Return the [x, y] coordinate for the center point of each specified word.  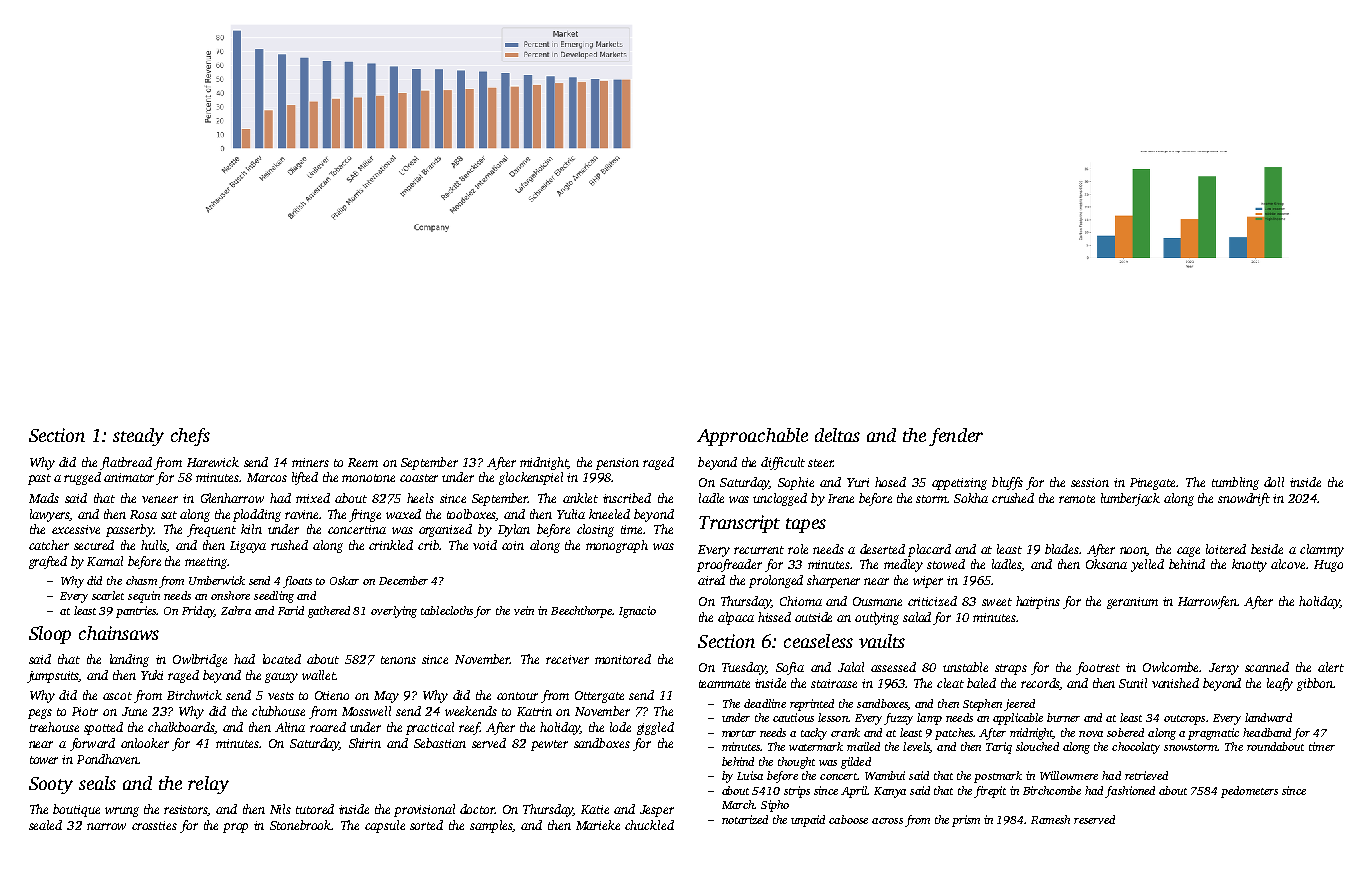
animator [130, 479]
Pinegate [1152, 484]
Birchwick [194, 695]
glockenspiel [531, 478]
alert [1331, 667]
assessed [893, 667]
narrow [106, 826]
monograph [617, 546]
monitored [623, 659]
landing [129, 660]
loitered [1226, 549]
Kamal [105, 561]
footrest [1098, 668]
